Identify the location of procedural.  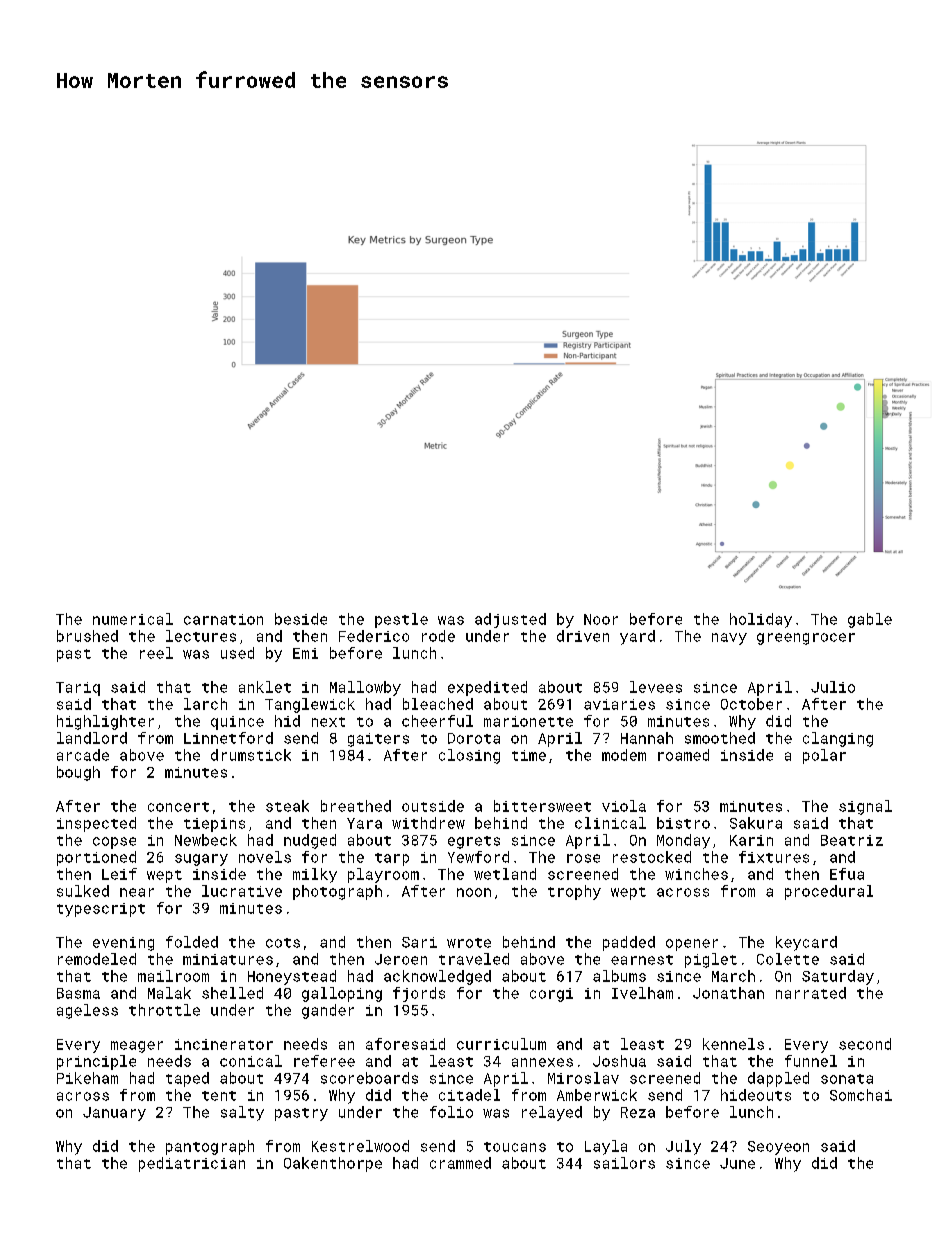
(829, 892).
